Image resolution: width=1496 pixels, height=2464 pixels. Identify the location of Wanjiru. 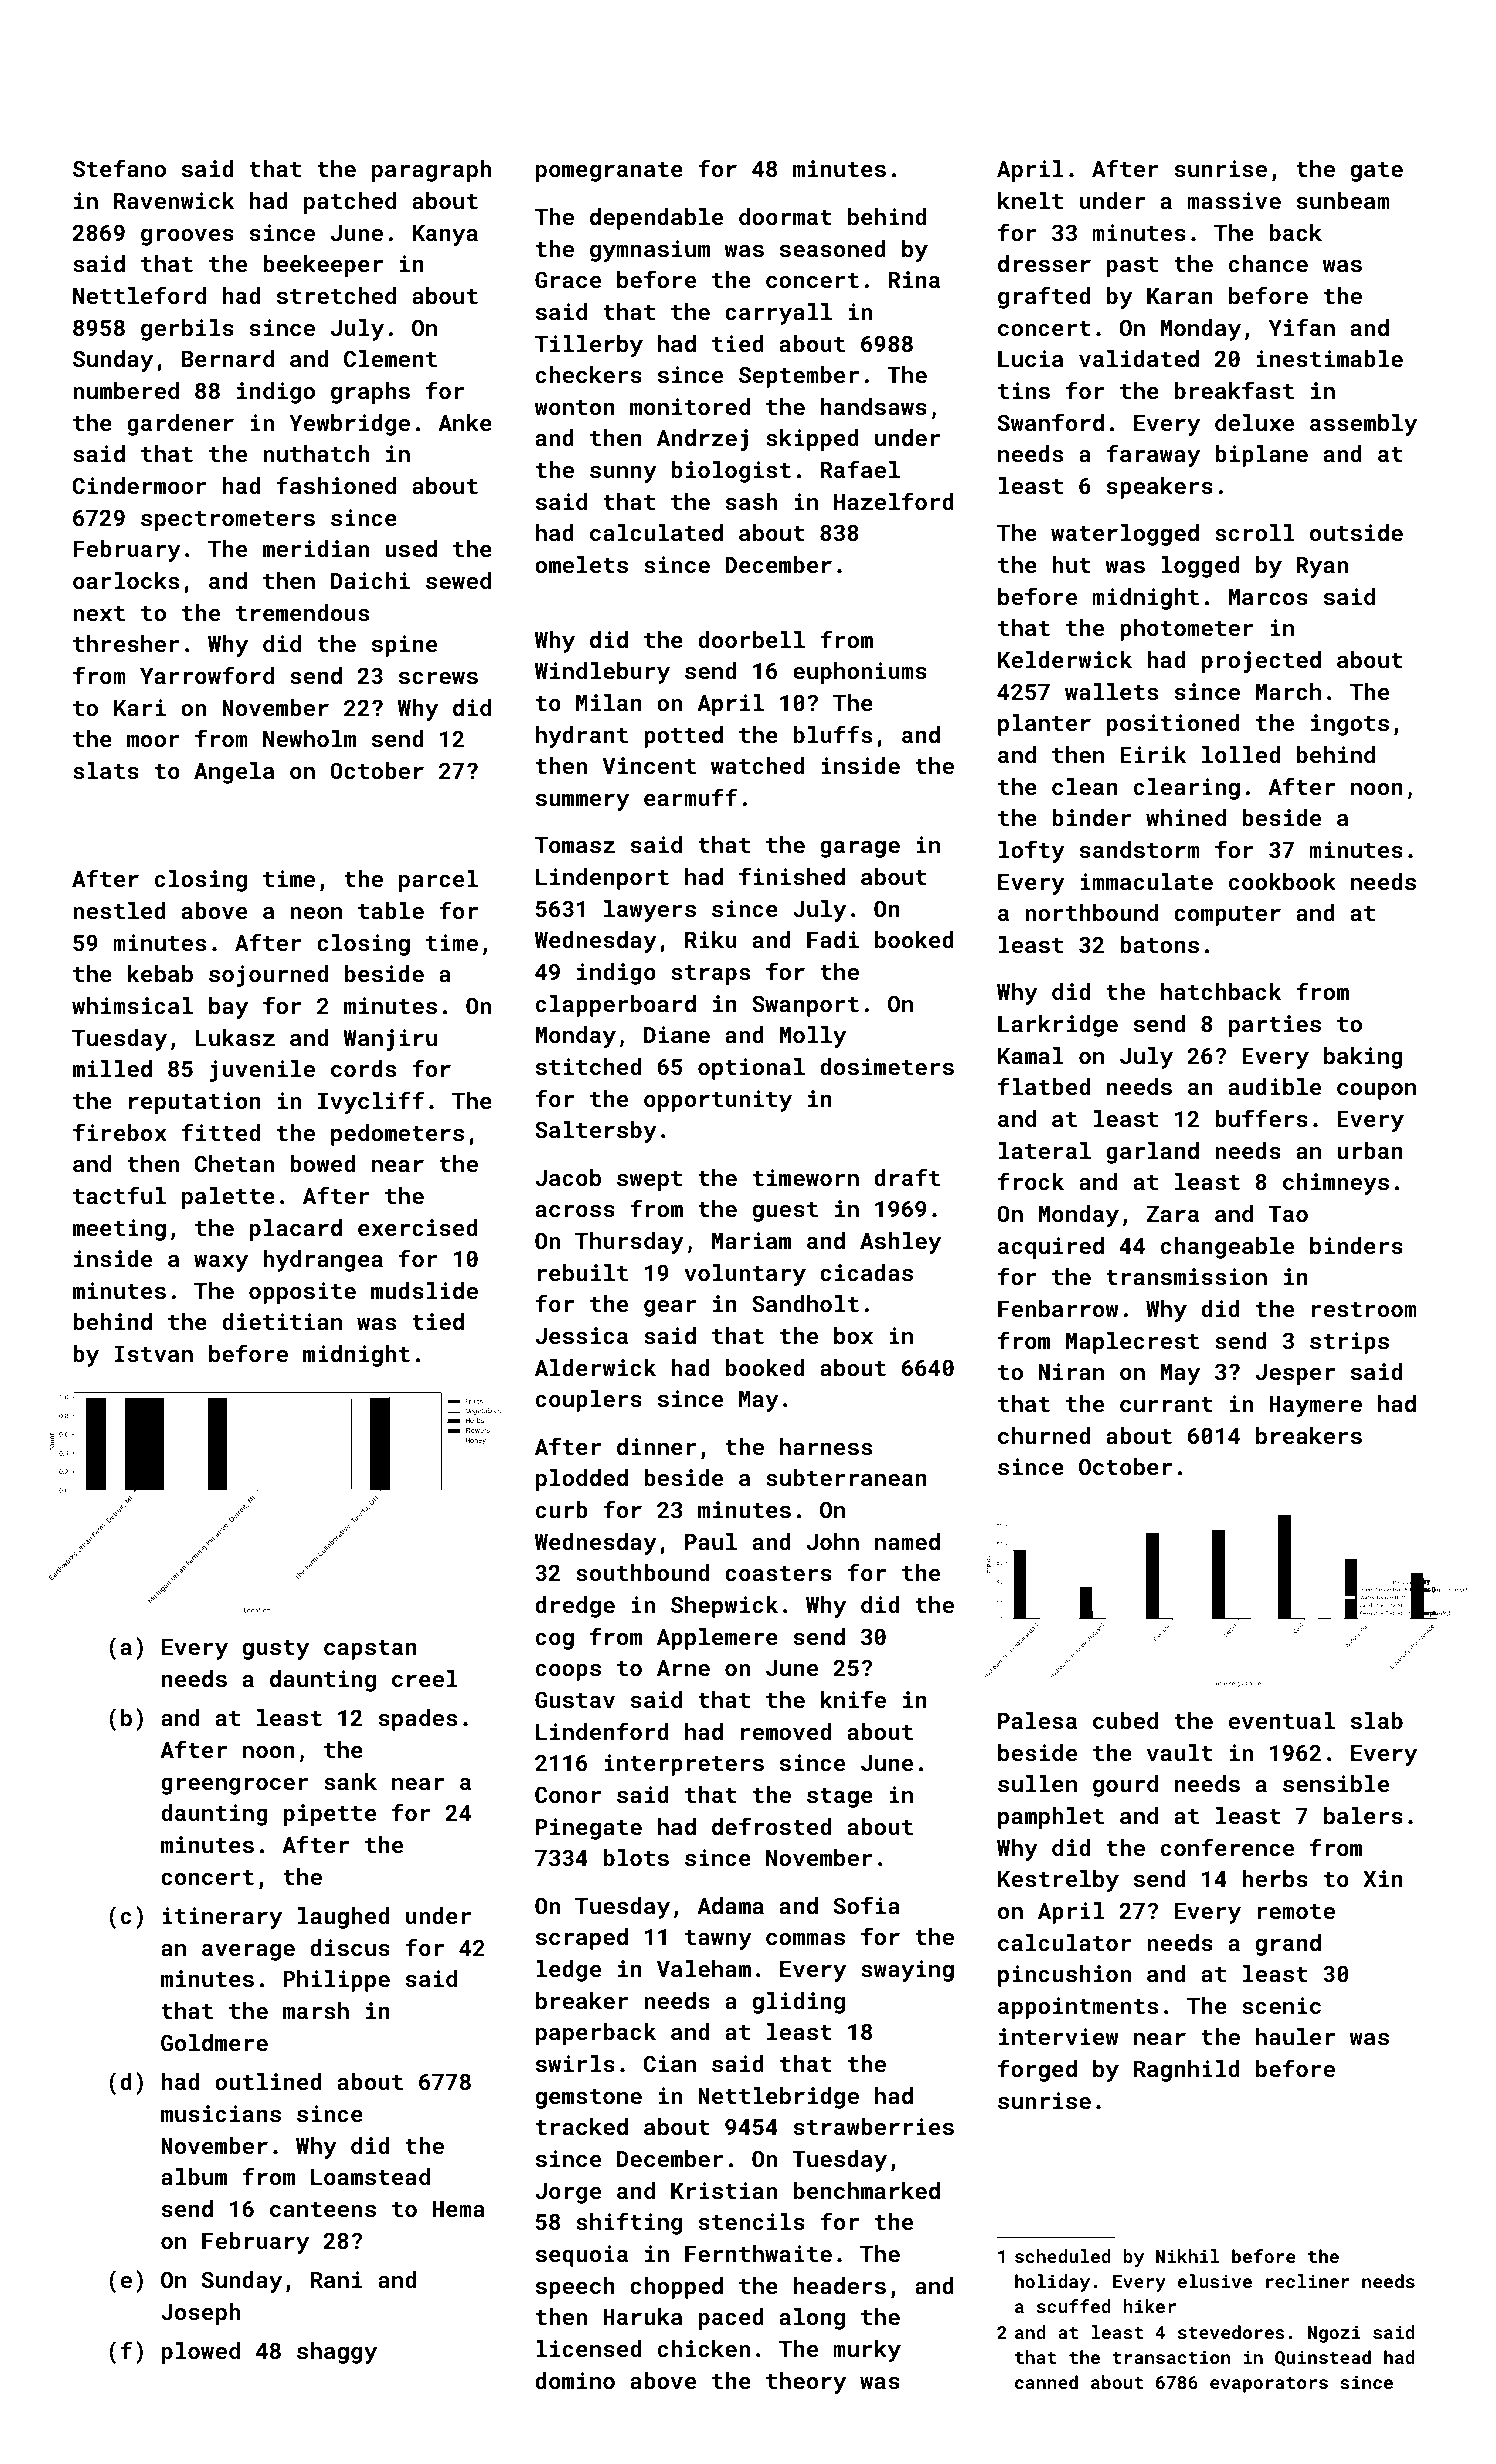
(390, 1040).
